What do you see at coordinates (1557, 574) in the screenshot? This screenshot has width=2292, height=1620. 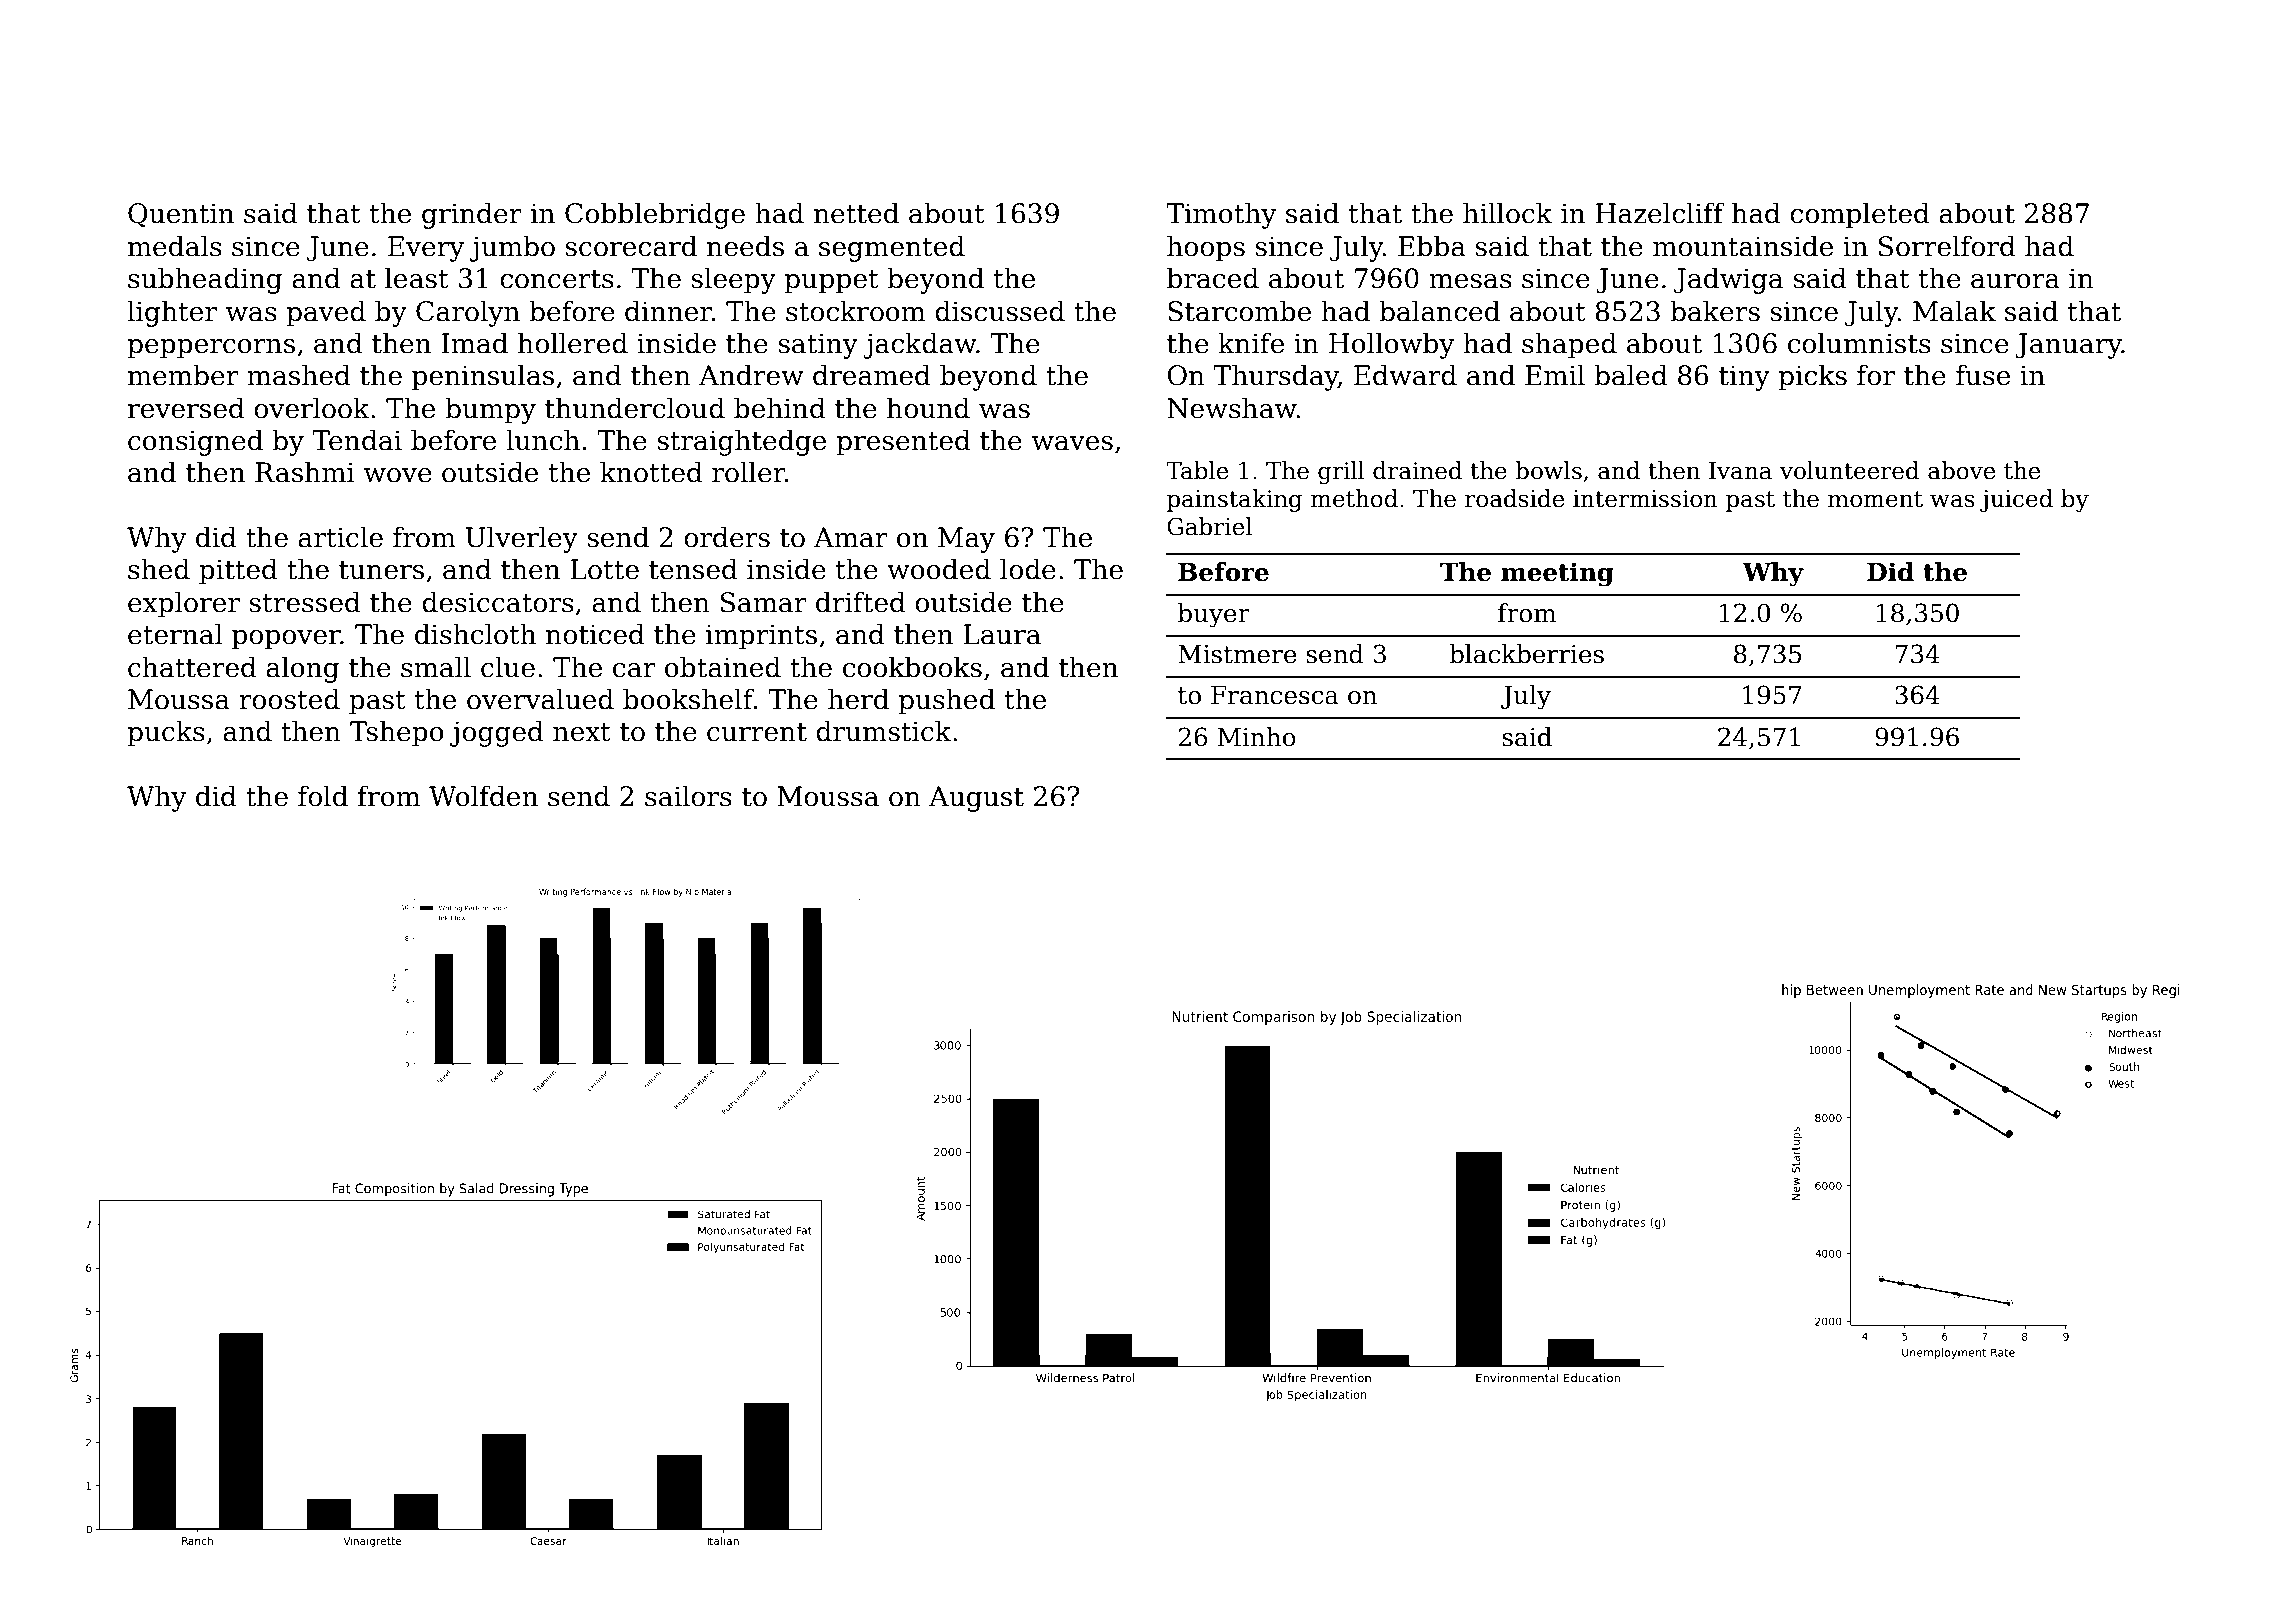 I see `meeting` at bounding box center [1557, 574].
